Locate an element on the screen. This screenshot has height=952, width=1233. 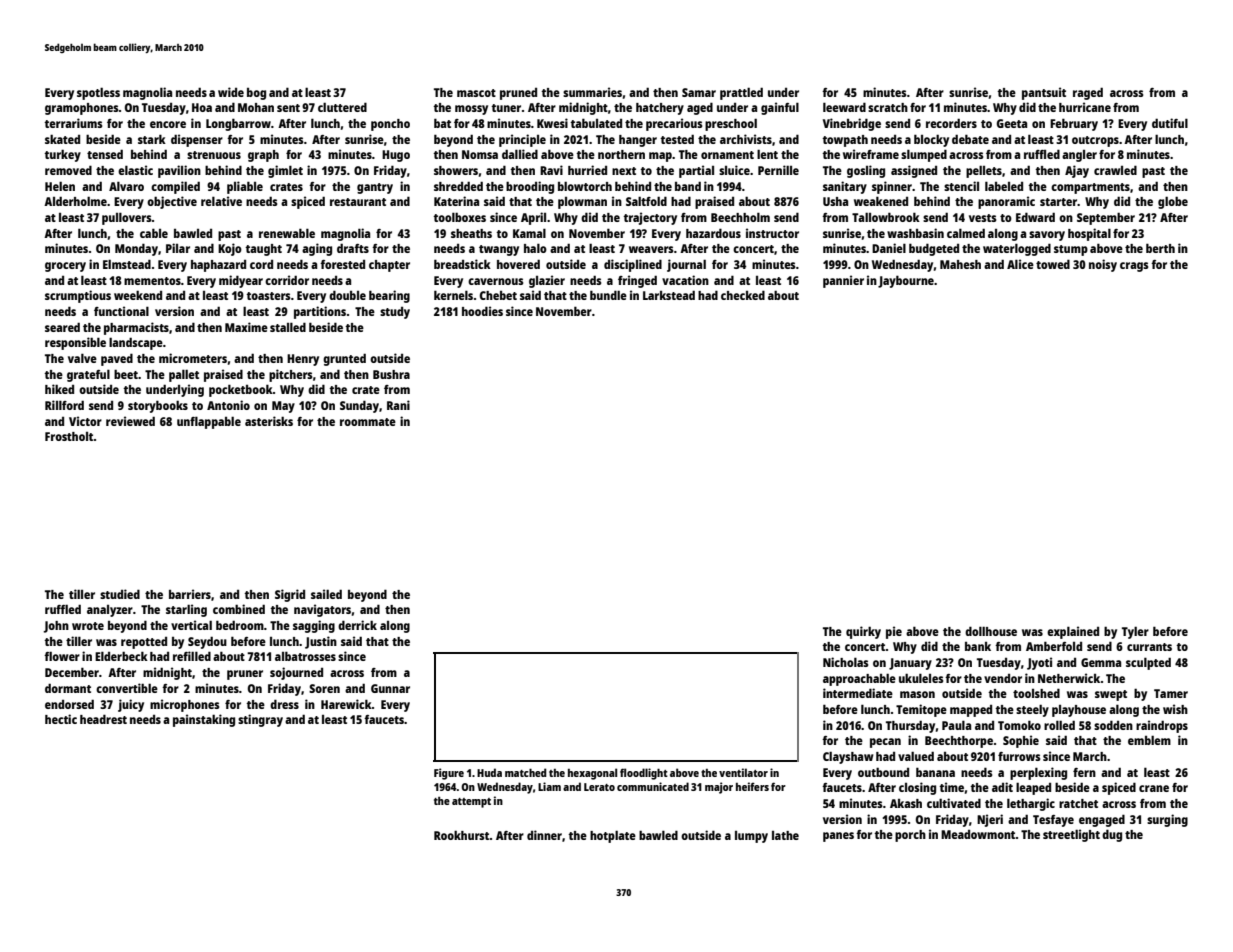
wide is located at coordinates (231, 92).
